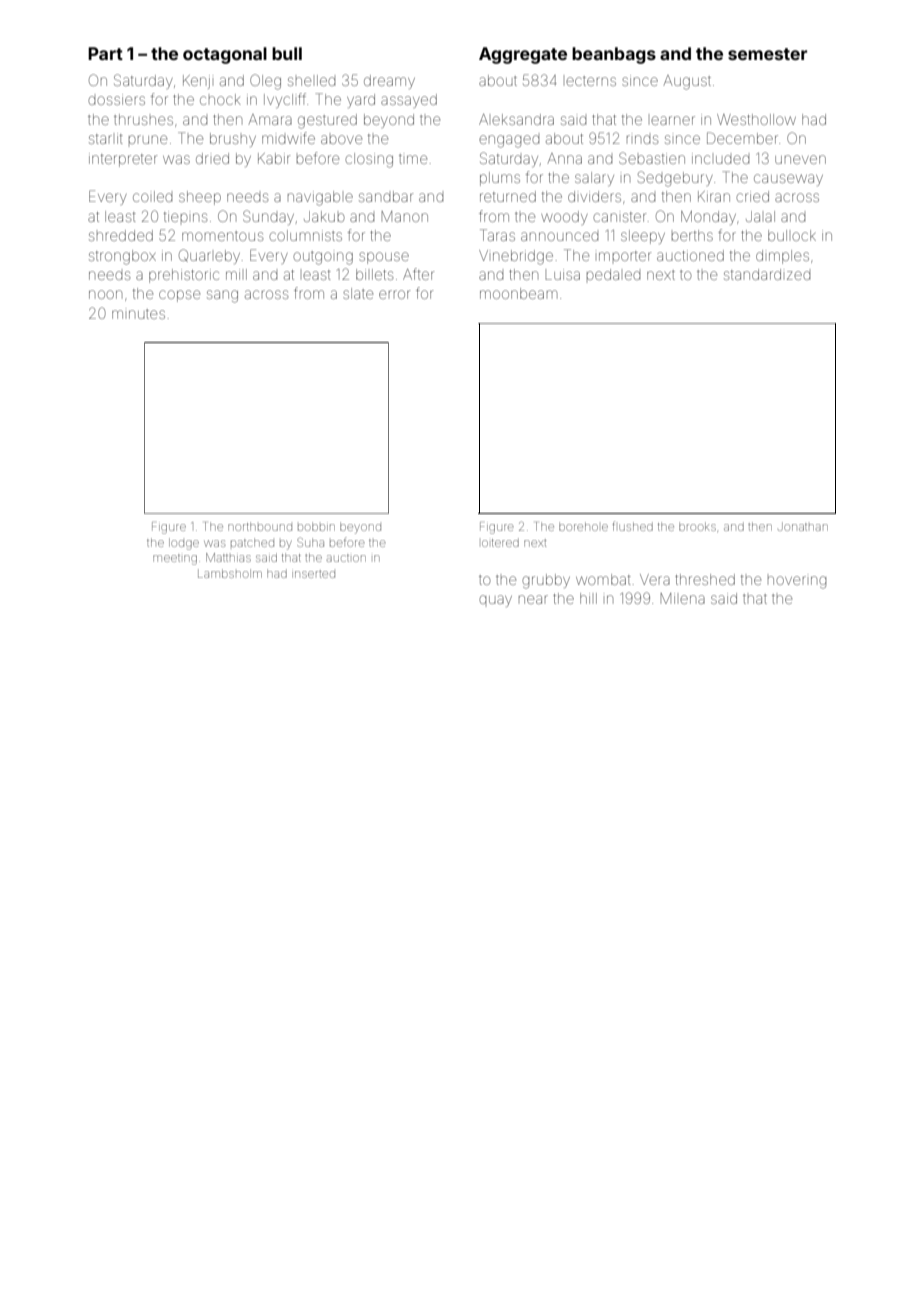 The height and width of the screenshot is (1308, 924). What do you see at coordinates (105, 53) in the screenshot?
I see `Part` at bounding box center [105, 53].
